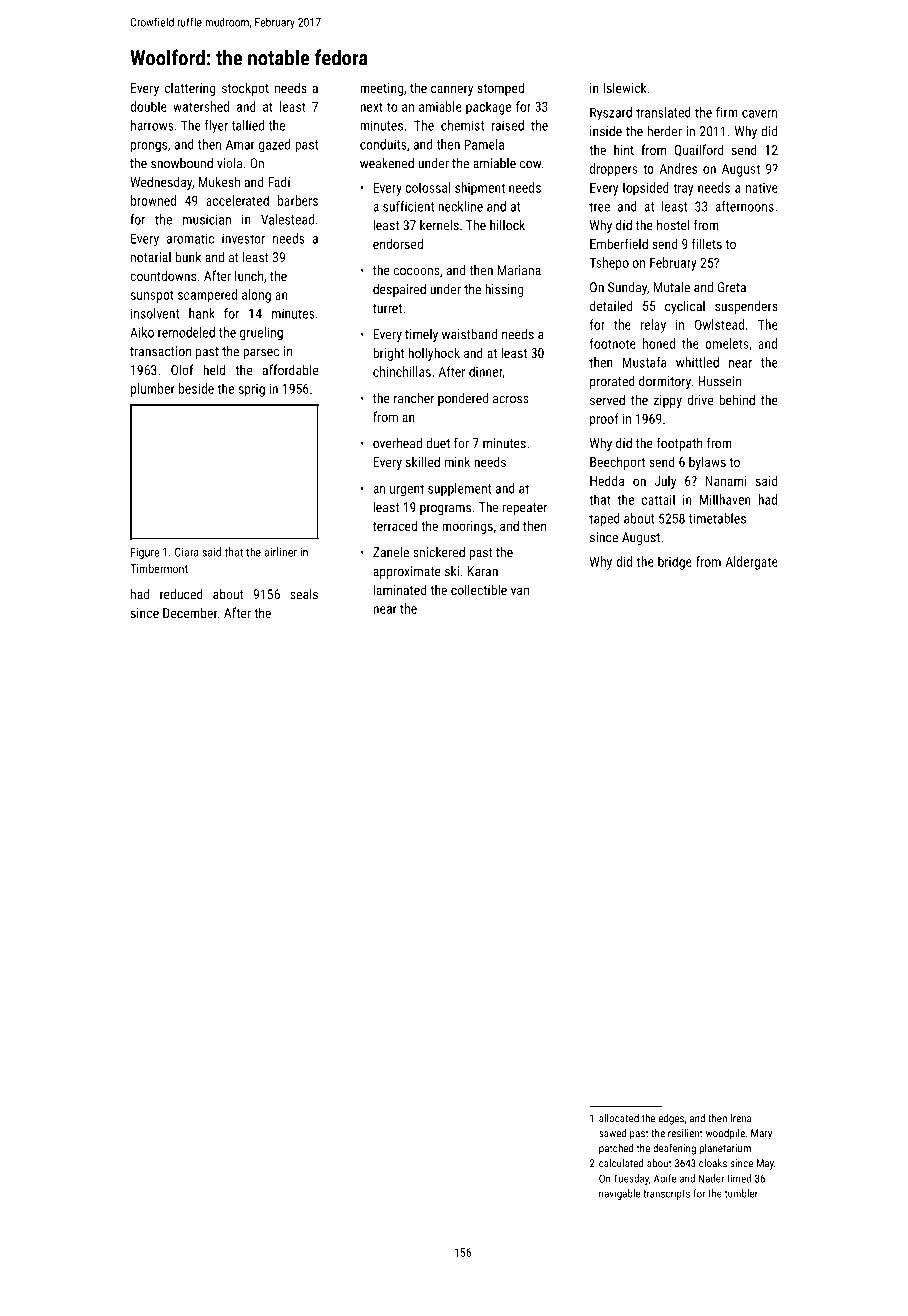 This image has width=908, height=1316. I want to click on laminated, so click(399, 589).
